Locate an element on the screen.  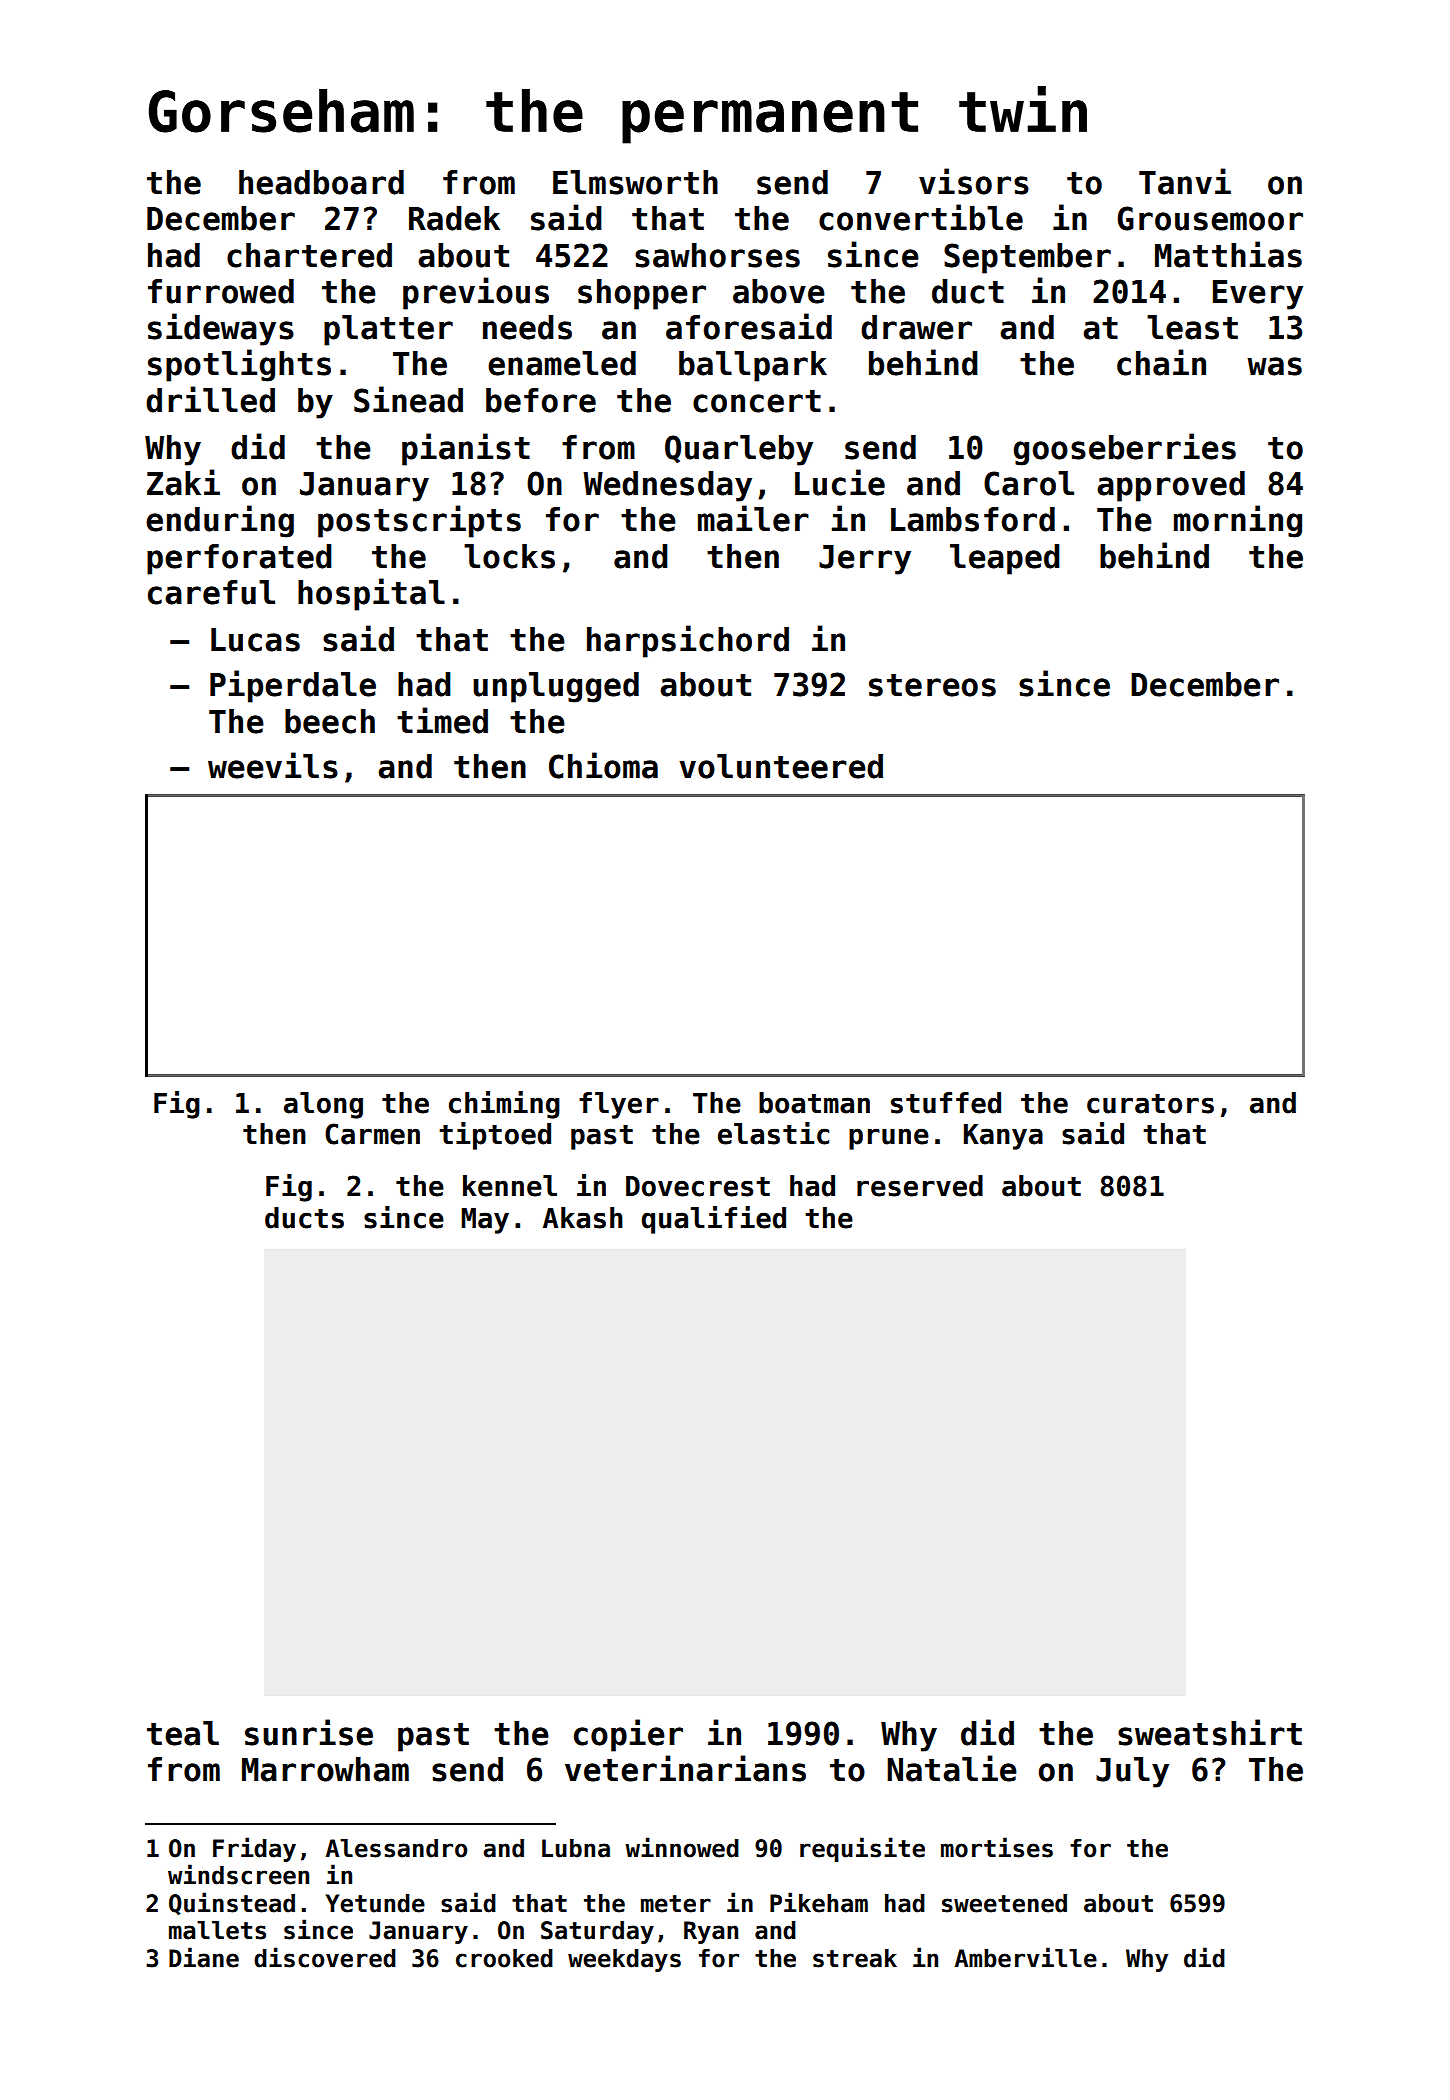
least is located at coordinates (1192, 327).
